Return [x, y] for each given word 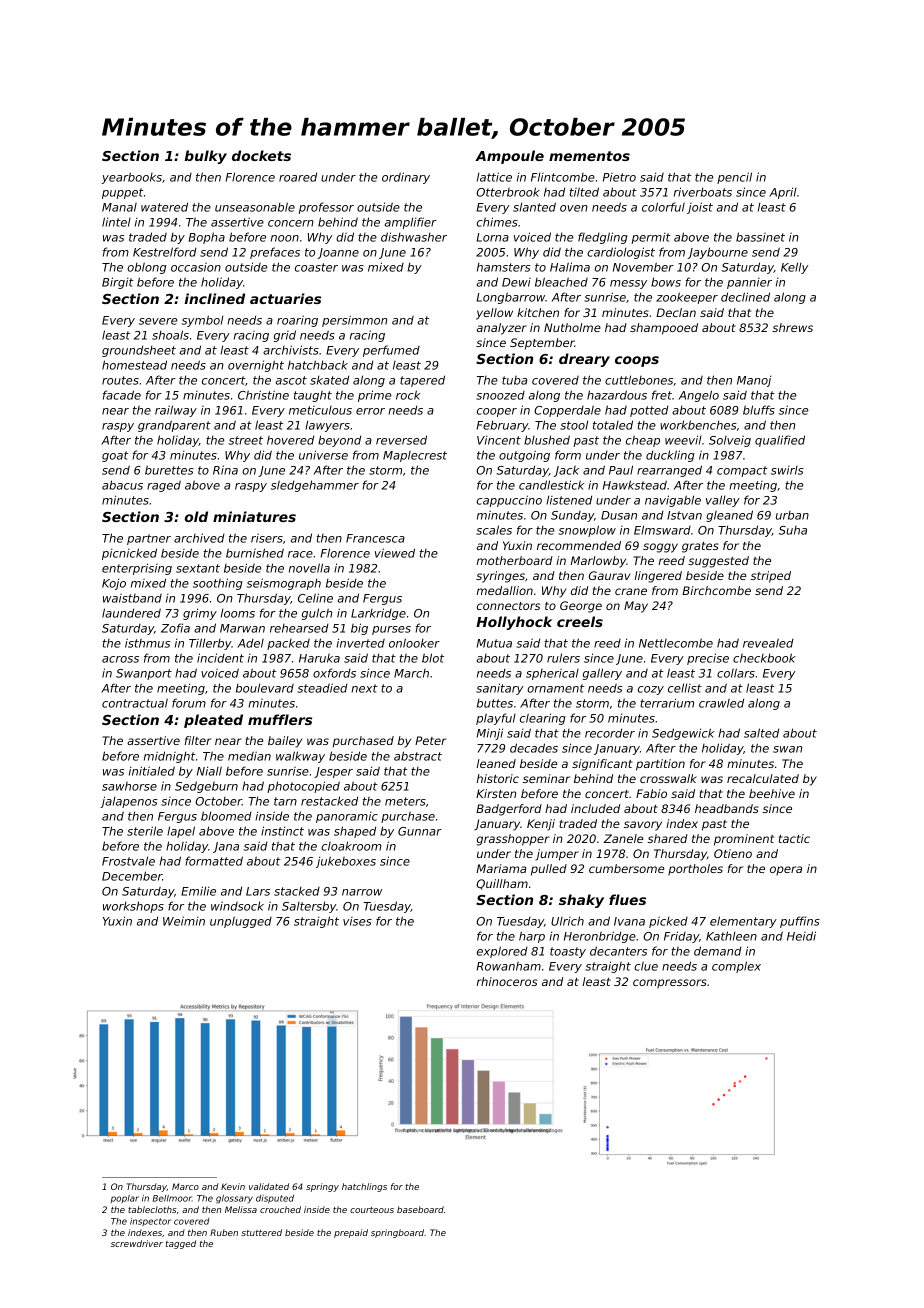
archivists [291, 350]
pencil [734, 178]
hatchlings [364, 1187]
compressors [670, 984]
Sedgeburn [206, 787]
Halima [570, 267]
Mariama [501, 868]
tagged [181, 1244]
